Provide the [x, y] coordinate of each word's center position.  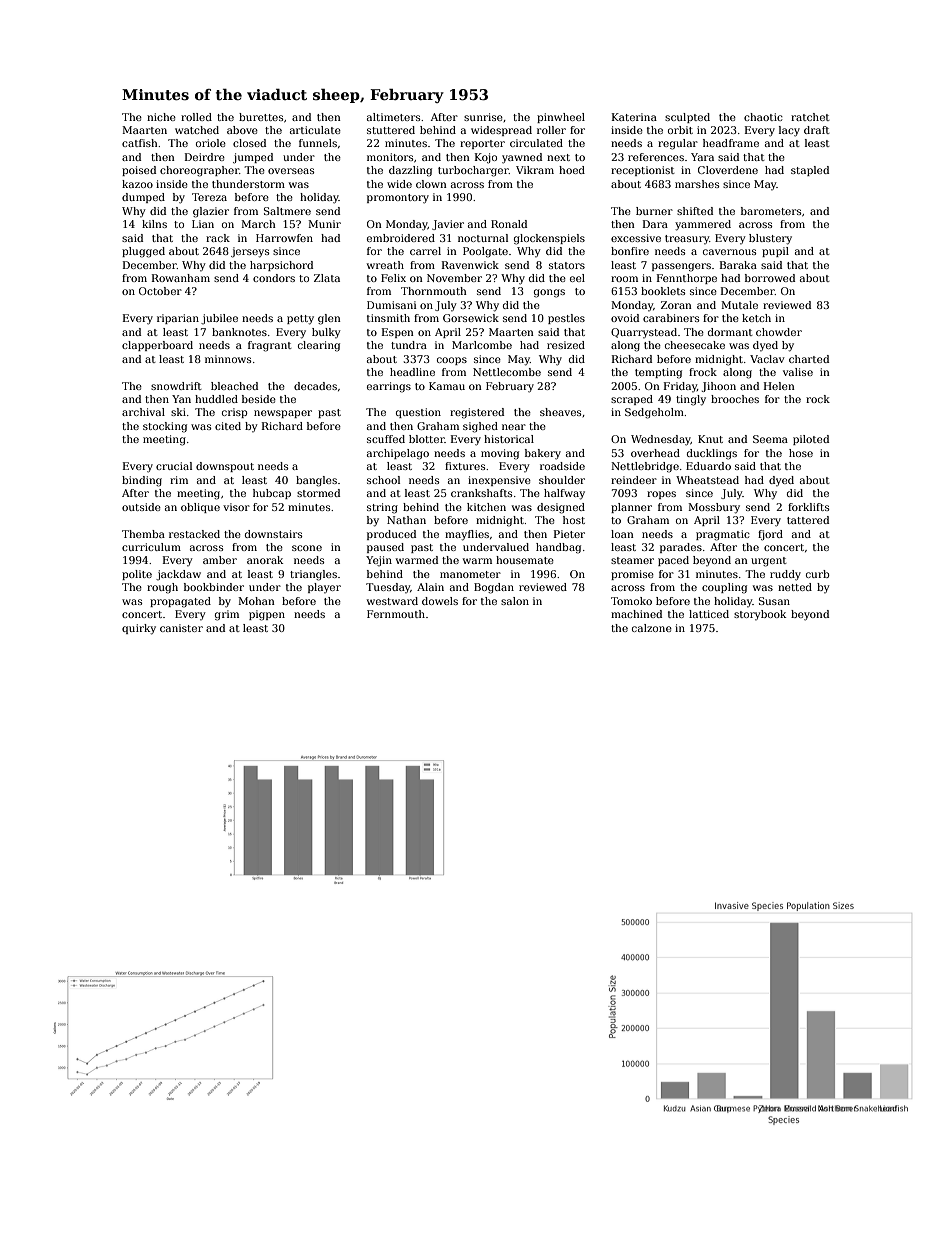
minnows [228, 359]
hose [801, 453]
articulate [315, 130]
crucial [174, 466]
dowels [440, 601]
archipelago [398, 454]
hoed [572, 170]
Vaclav [767, 359]
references [656, 157]
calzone [652, 628]
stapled [810, 171]
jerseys [250, 252]
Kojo [486, 158]
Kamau [447, 386]
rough [162, 588]
